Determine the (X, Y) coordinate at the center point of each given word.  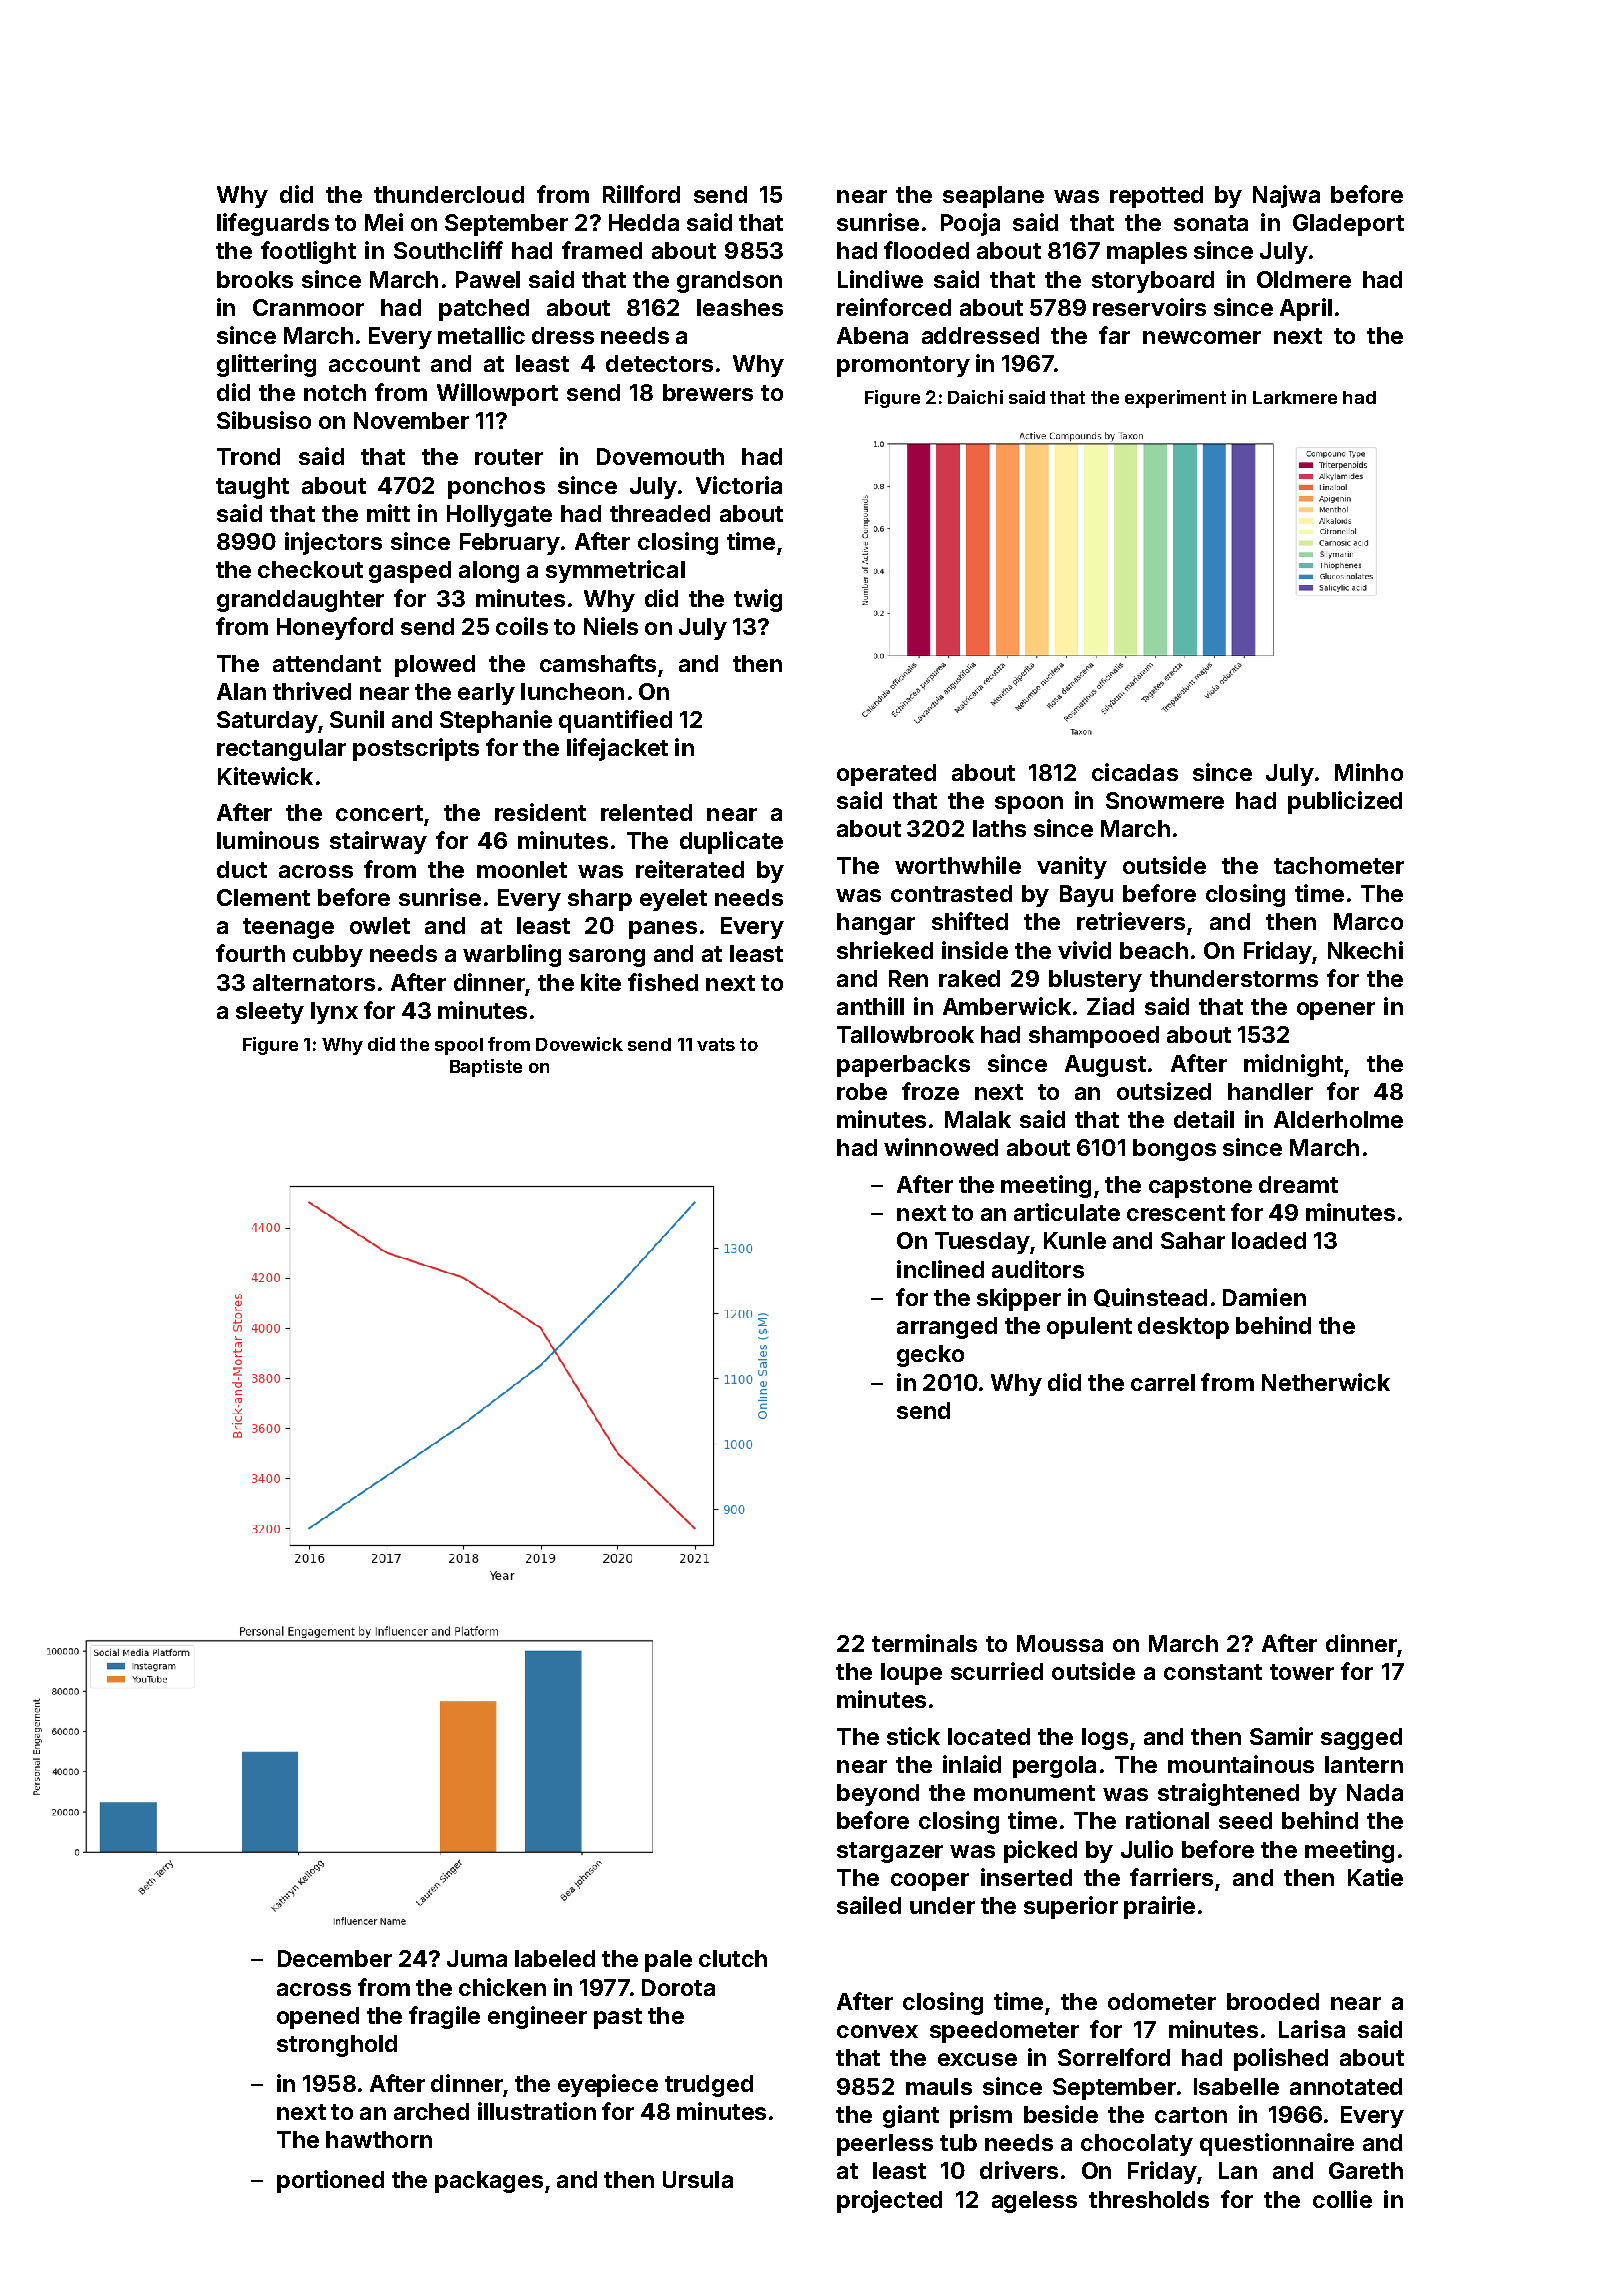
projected (889, 2201)
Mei (384, 222)
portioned (330, 2181)
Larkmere (1295, 397)
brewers (708, 392)
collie (1342, 2199)
